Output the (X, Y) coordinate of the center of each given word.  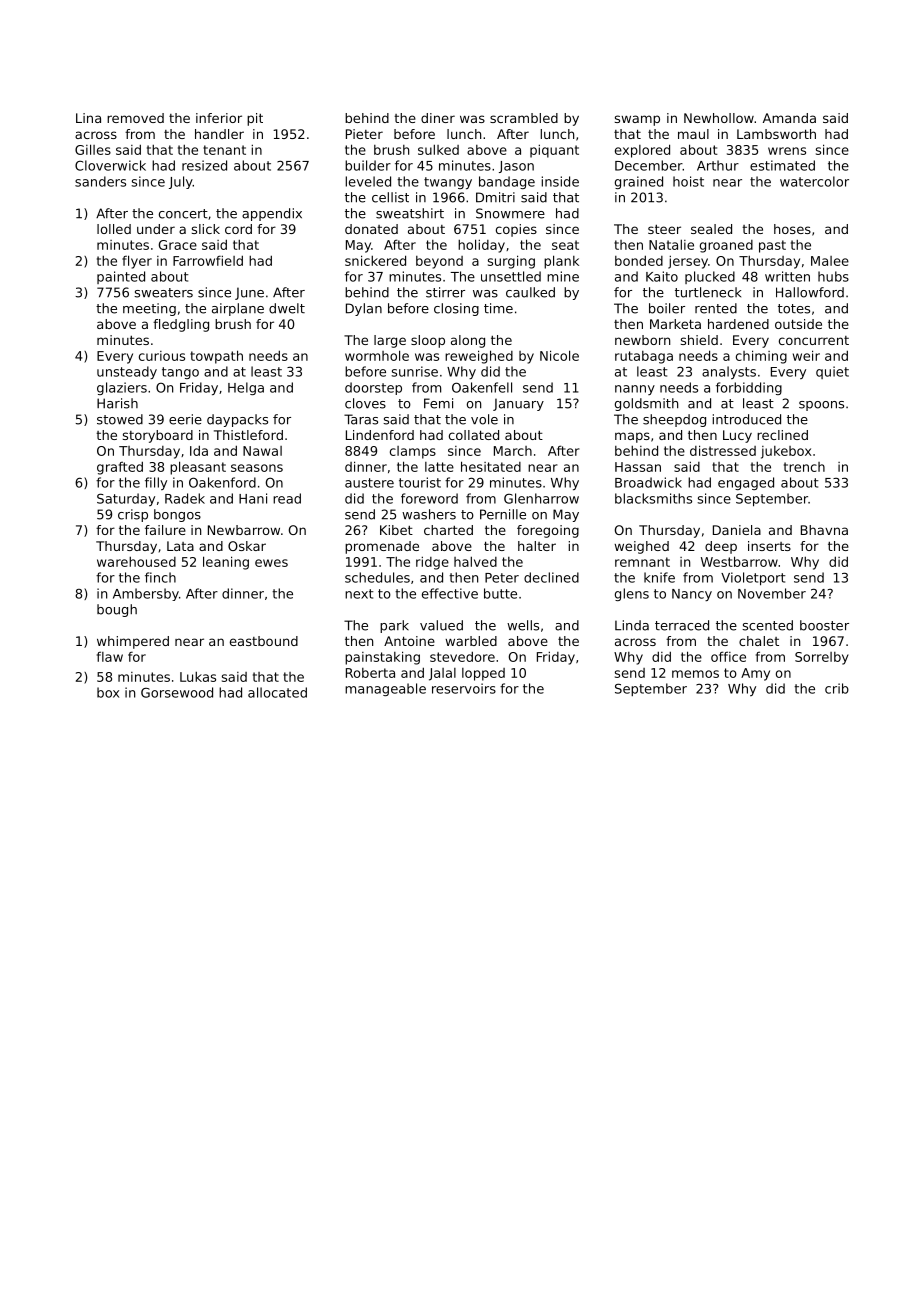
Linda (632, 625)
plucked (710, 277)
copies (516, 230)
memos (695, 674)
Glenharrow (541, 498)
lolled (114, 229)
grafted (120, 468)
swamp (637, 120)
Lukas (198, 676)
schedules (377, 577)
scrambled (524, 118)
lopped (483, 674)
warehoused (136, 561)
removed (135, 118)
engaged (746, 483)
